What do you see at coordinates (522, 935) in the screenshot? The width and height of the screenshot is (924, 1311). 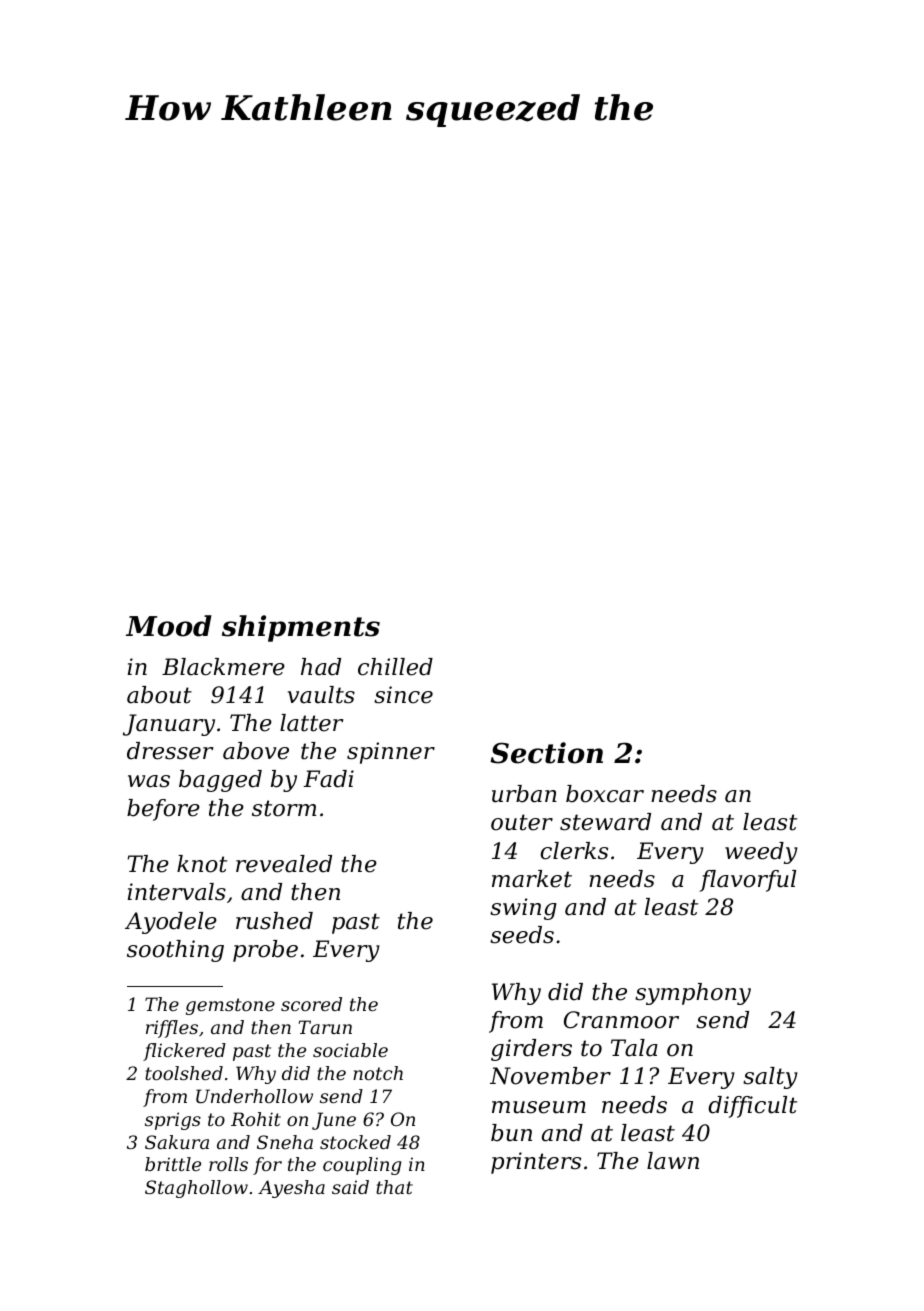 I see `seeds` at bounding box center [522, 935].
